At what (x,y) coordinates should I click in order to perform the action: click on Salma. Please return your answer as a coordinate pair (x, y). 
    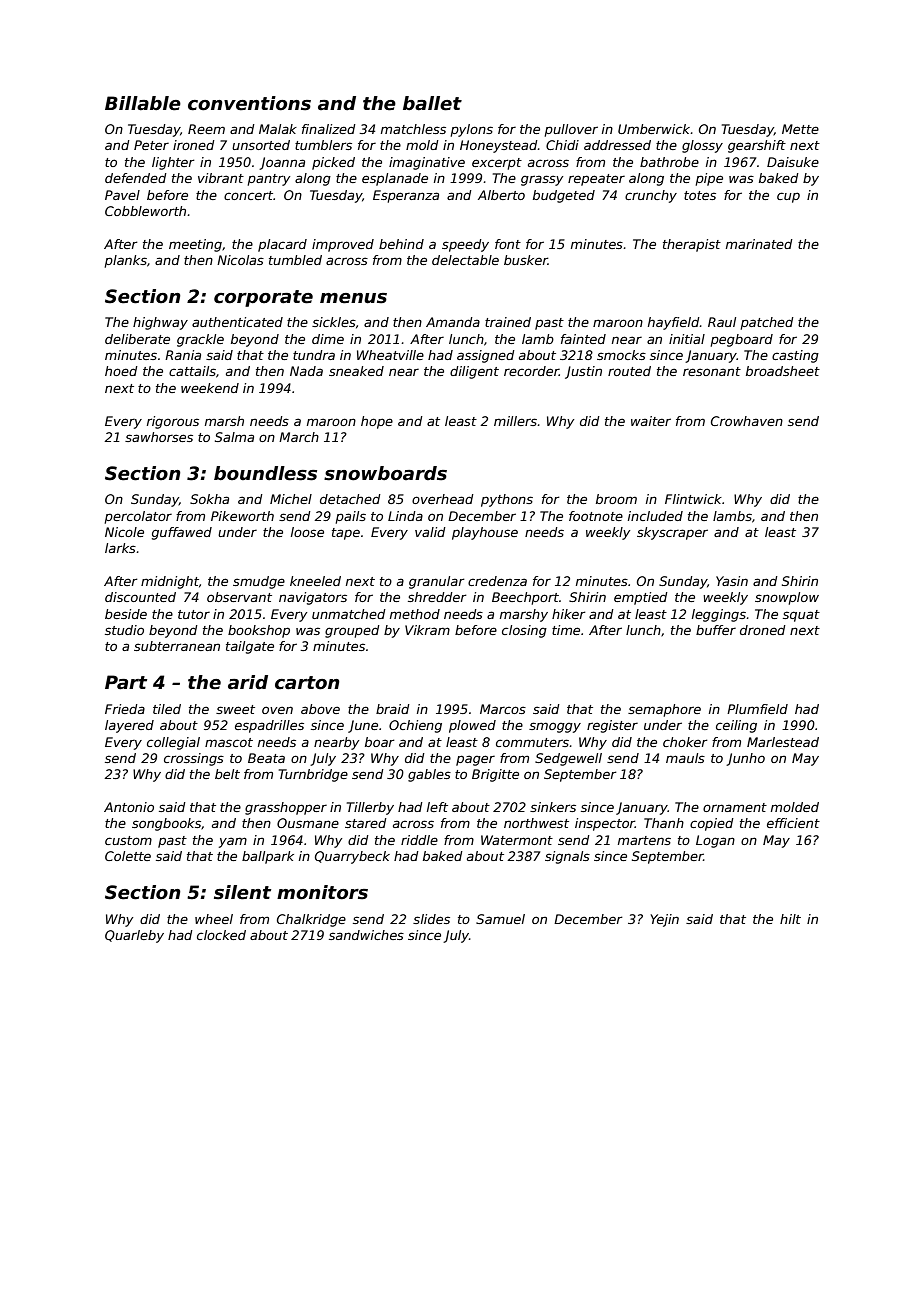
    Looking at the image, I should click on (234, 437).
